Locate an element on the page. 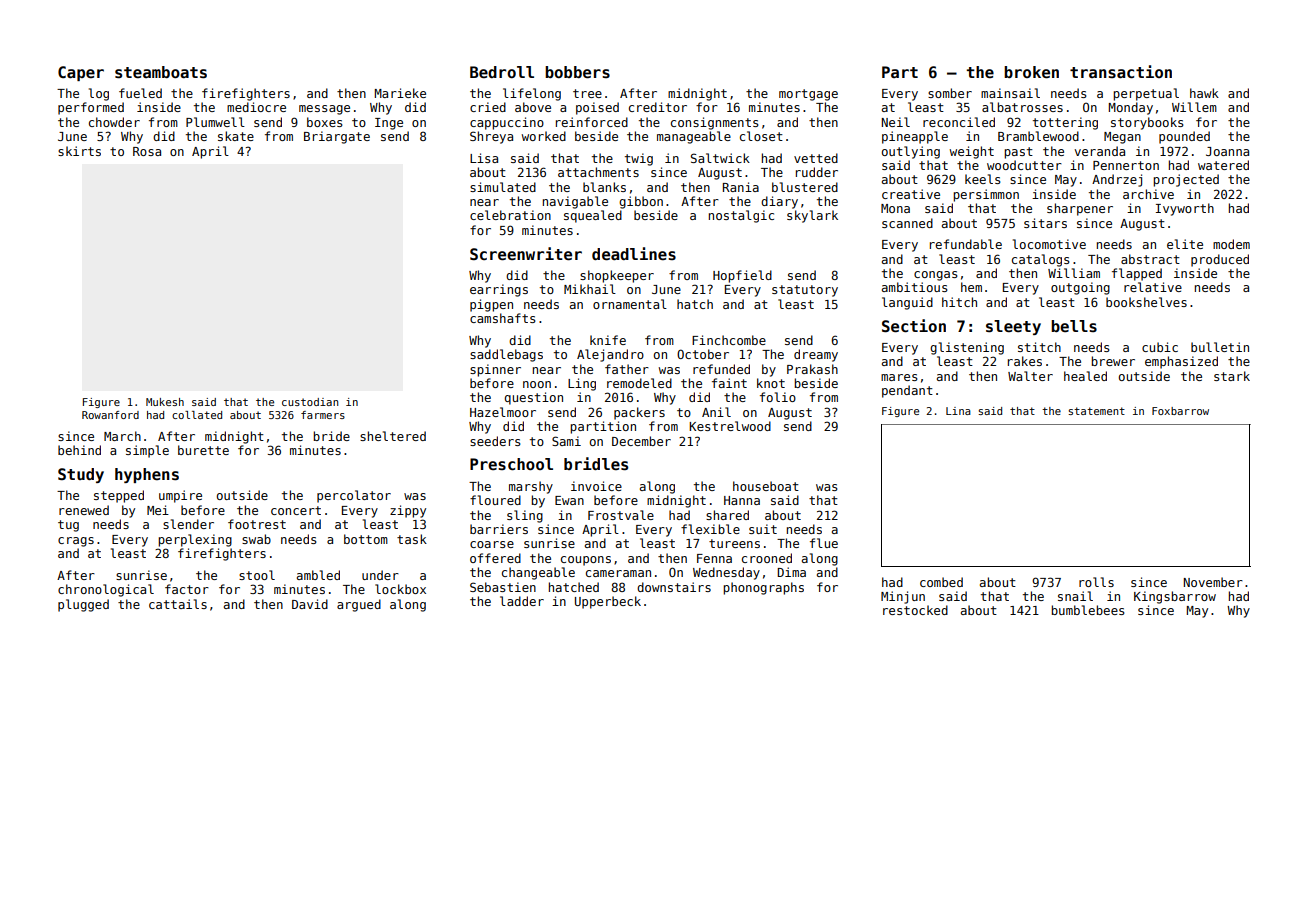  fueled is located at coordinates (140, 93).
